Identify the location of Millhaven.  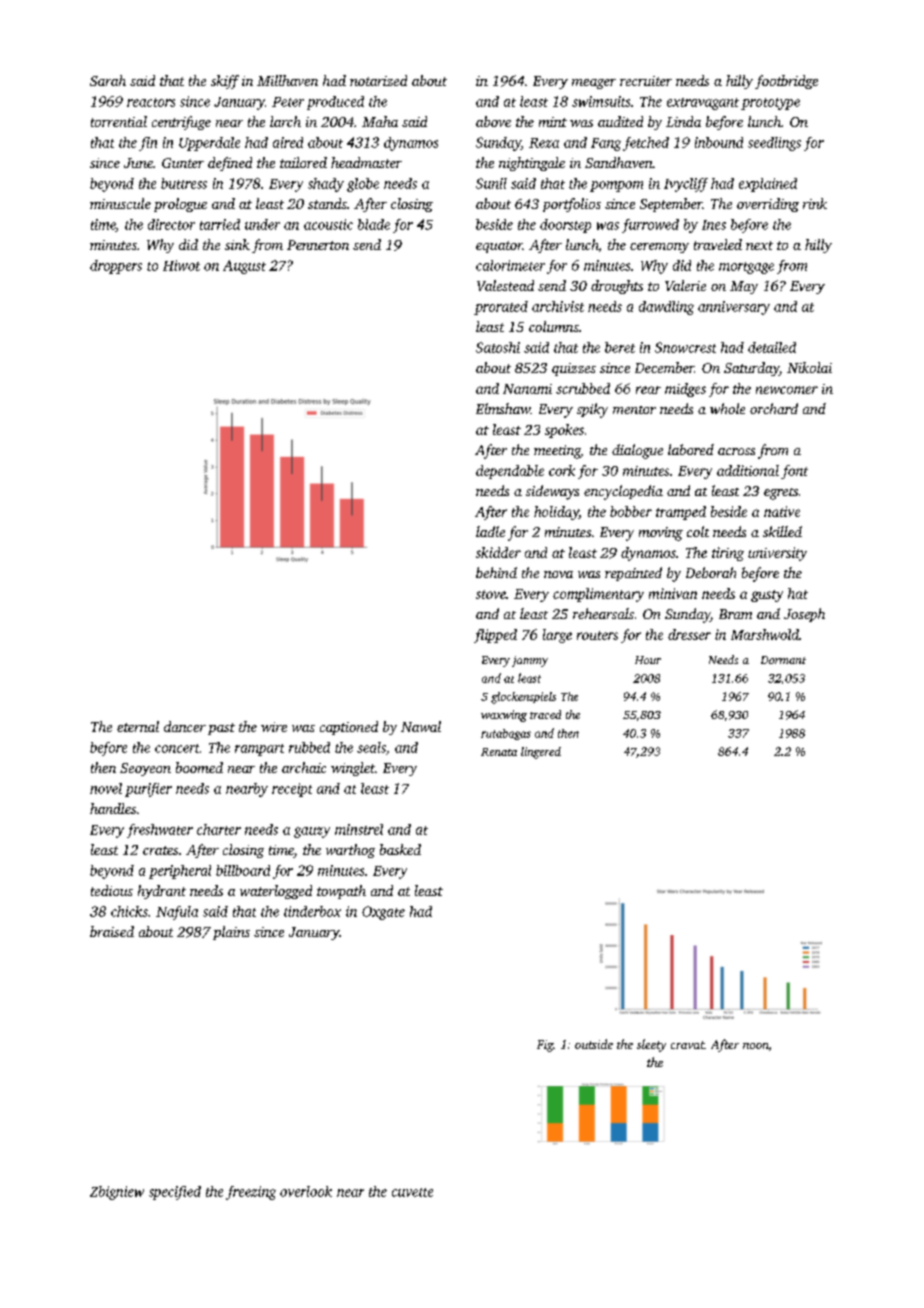
(287, 80).
